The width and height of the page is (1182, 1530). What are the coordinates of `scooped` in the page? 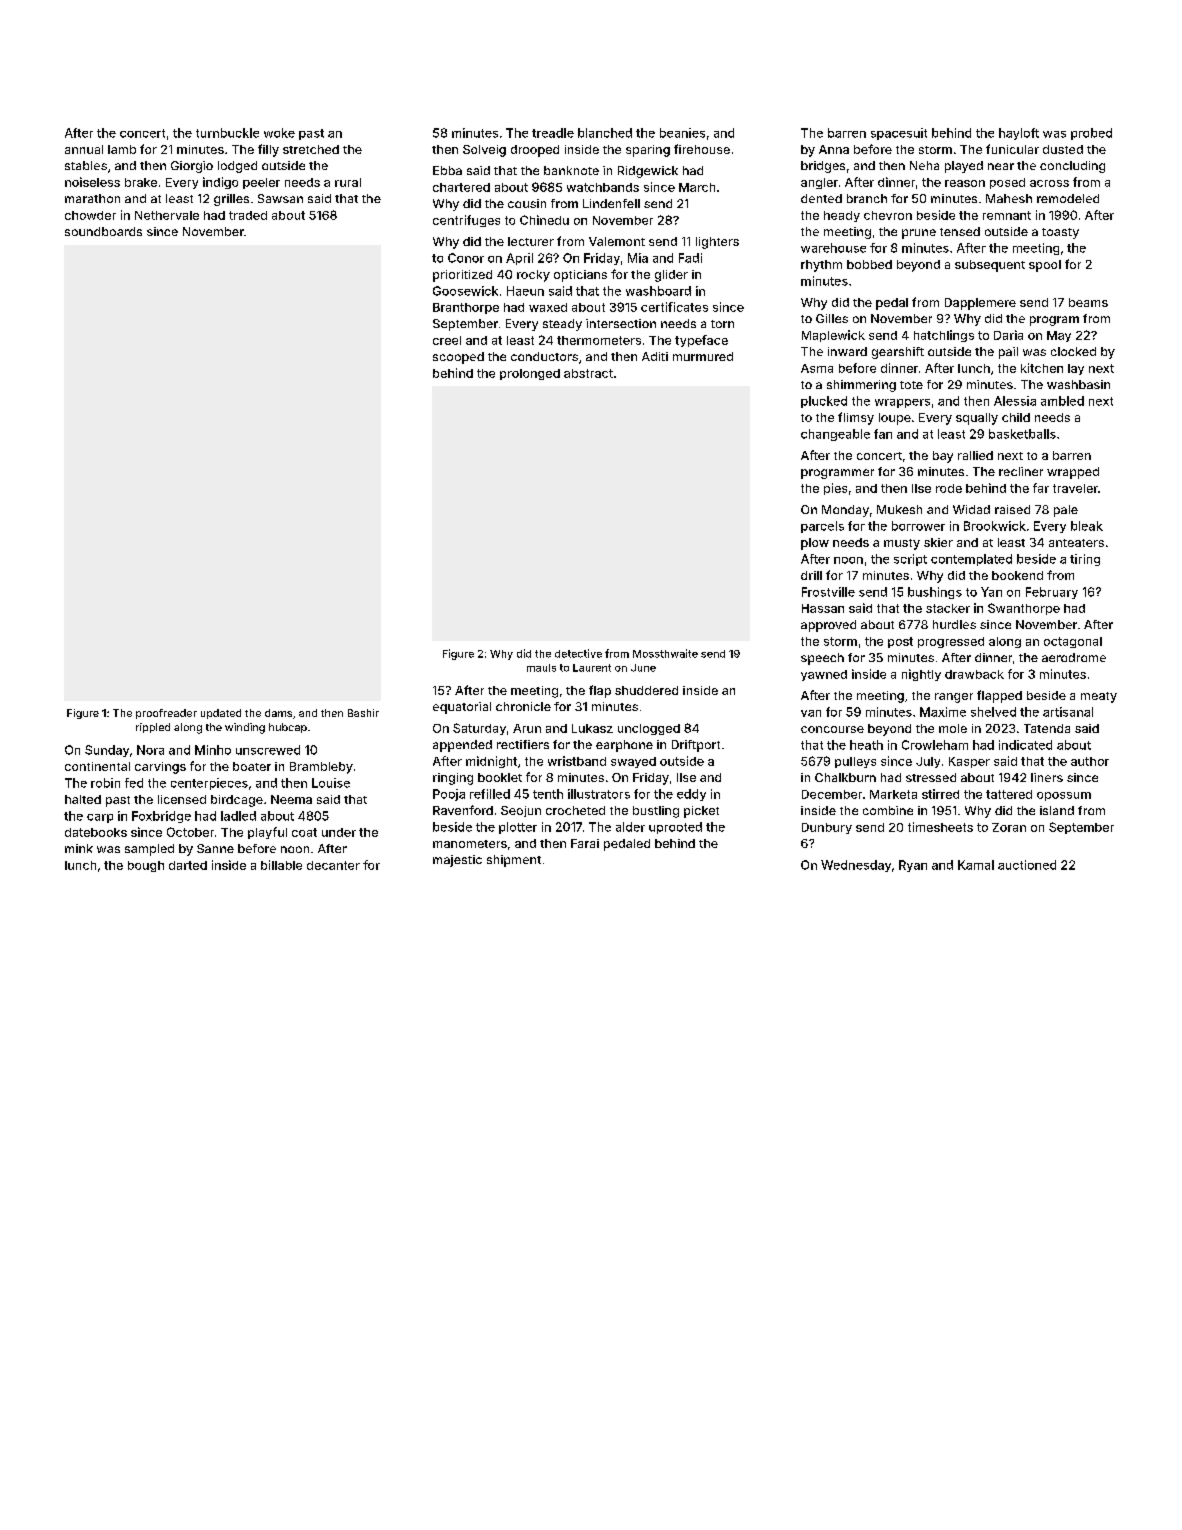 It's located at (458, 358).
